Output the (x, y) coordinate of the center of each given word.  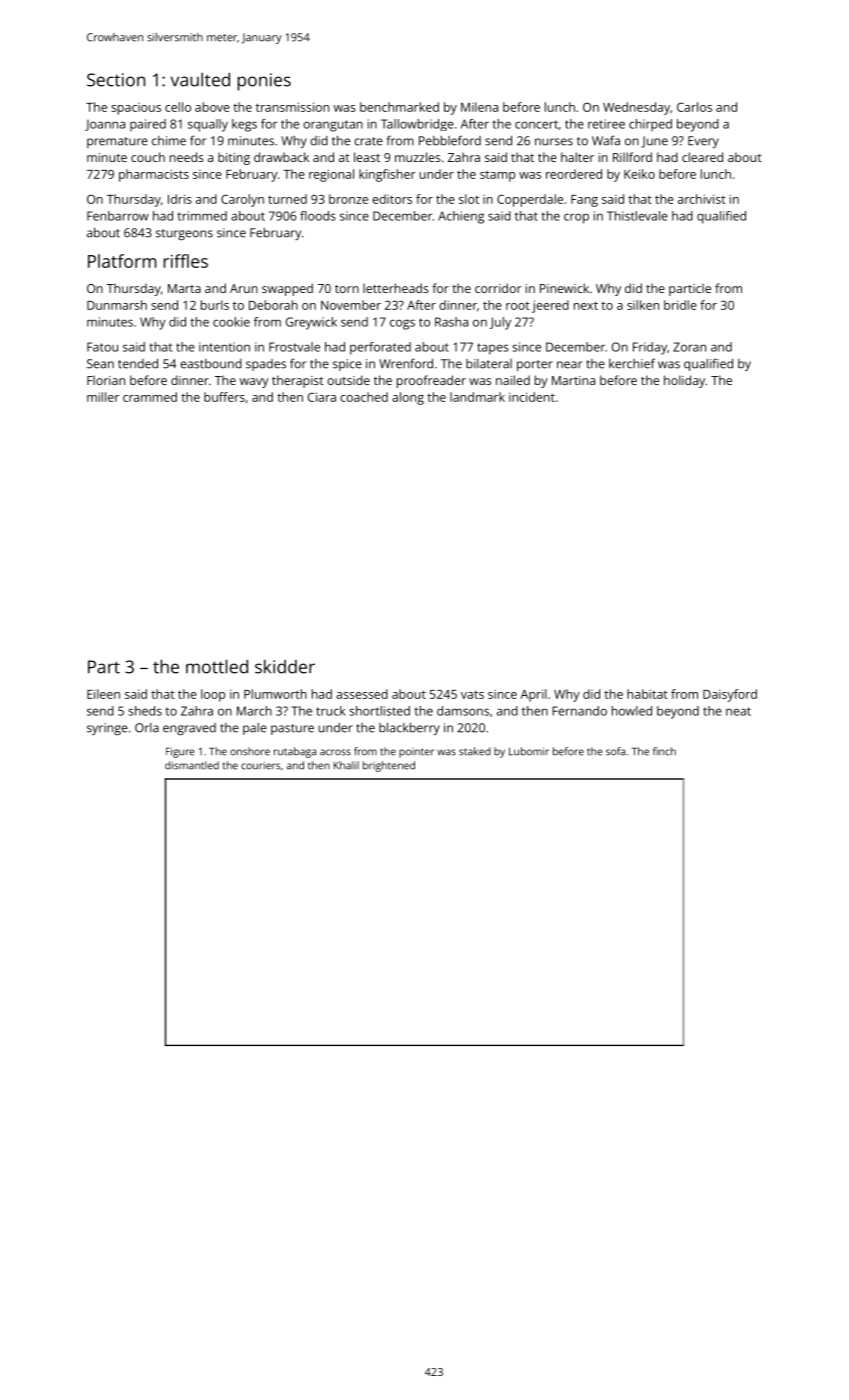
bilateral (489, 364)
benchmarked (399, 107)
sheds (145, 711)
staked (475, 751)
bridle (680, 305)
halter (577, 157)
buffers (224, 397)
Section (116, 80)
